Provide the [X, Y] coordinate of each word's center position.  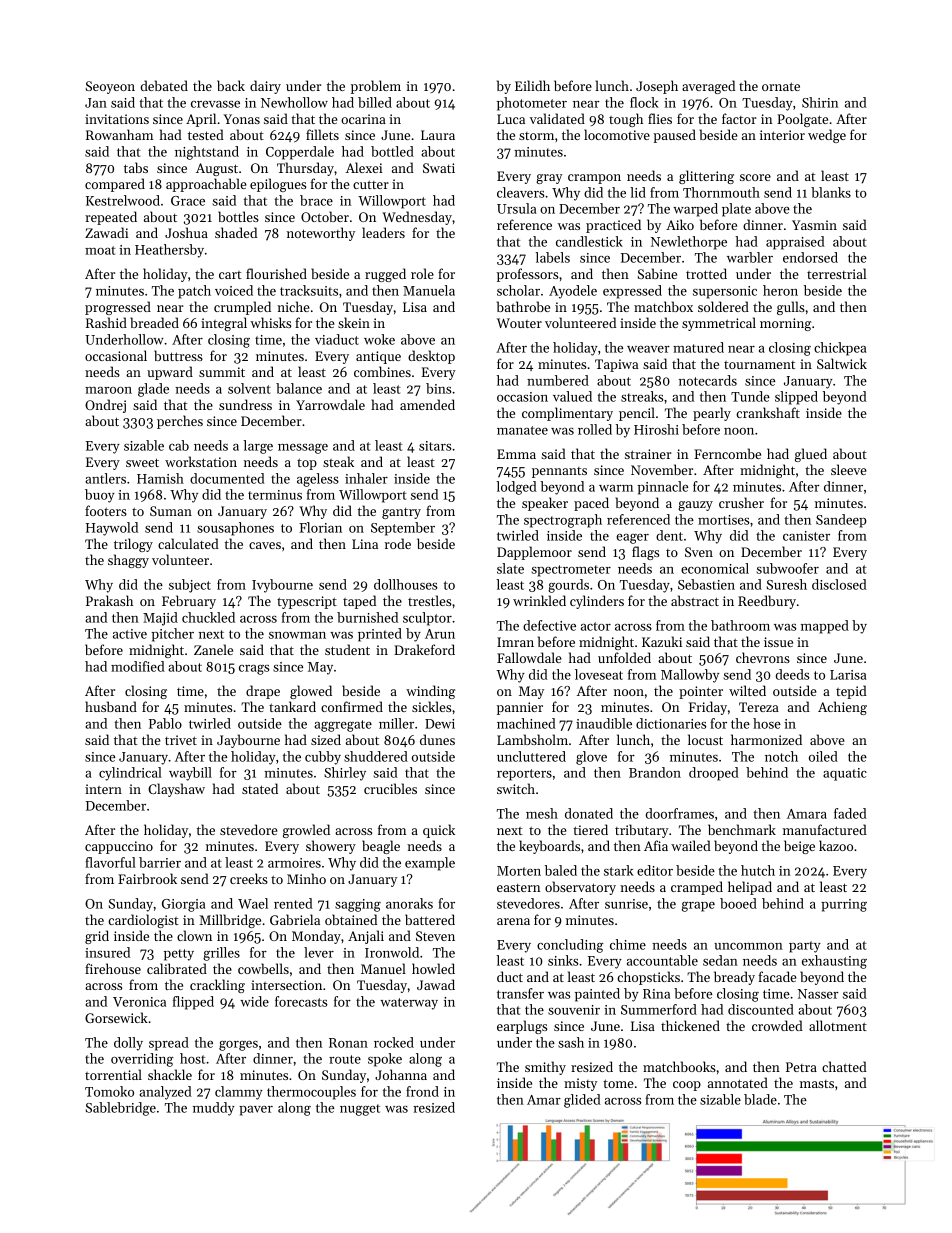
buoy [100, 496]
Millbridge [230, 921]
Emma [516, 454]
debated [164, 85]
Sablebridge [121, 1109]
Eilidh [532, 85]
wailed [691, 845]
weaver [648, 349]
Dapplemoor [534, 553]
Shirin [820, 102]
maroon [108, 390]
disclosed [839, 584]
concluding [570, 946]
